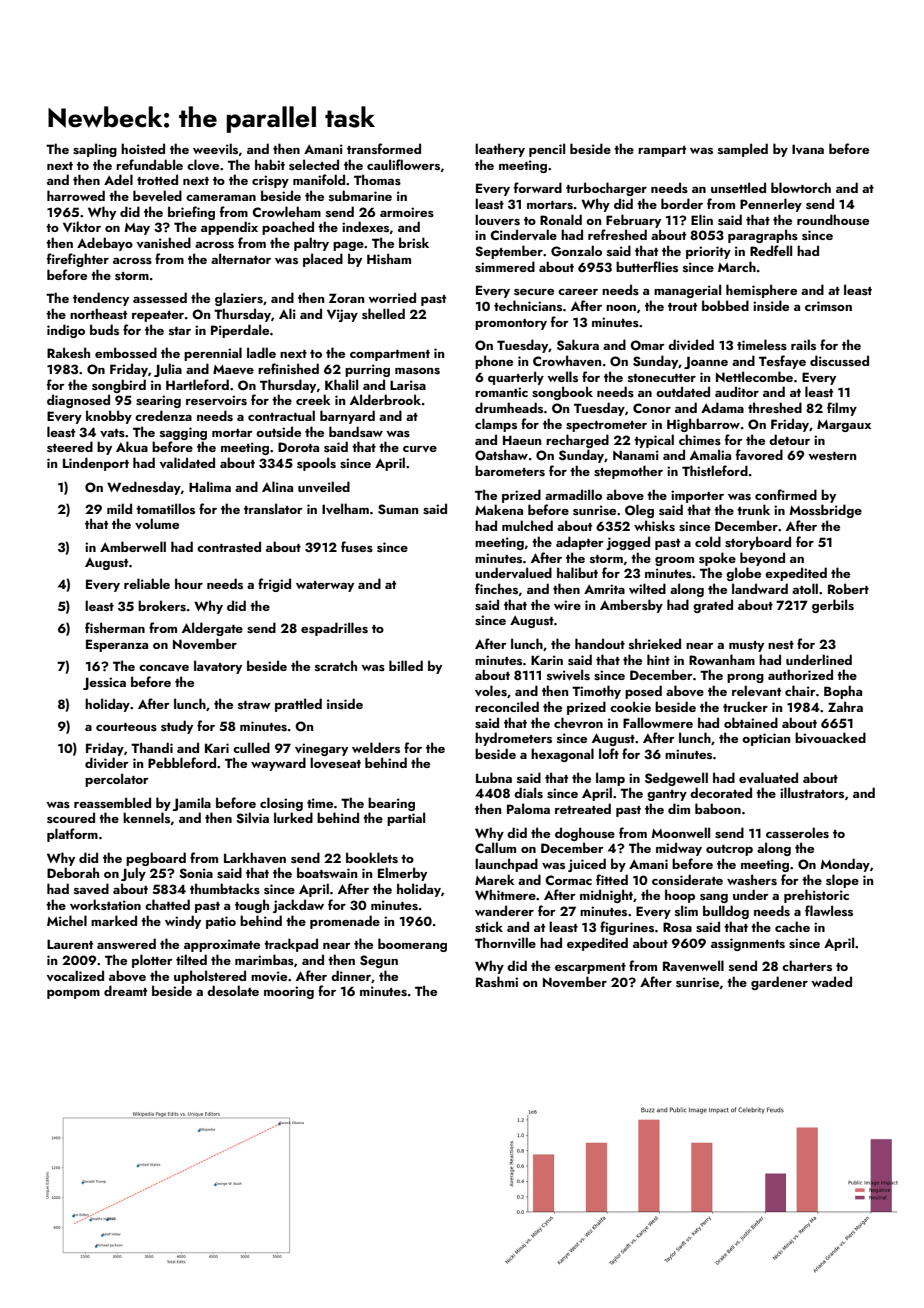  Describe the element at coordinates (667, 795) in the screenshot. I see `gantry` at that location.
